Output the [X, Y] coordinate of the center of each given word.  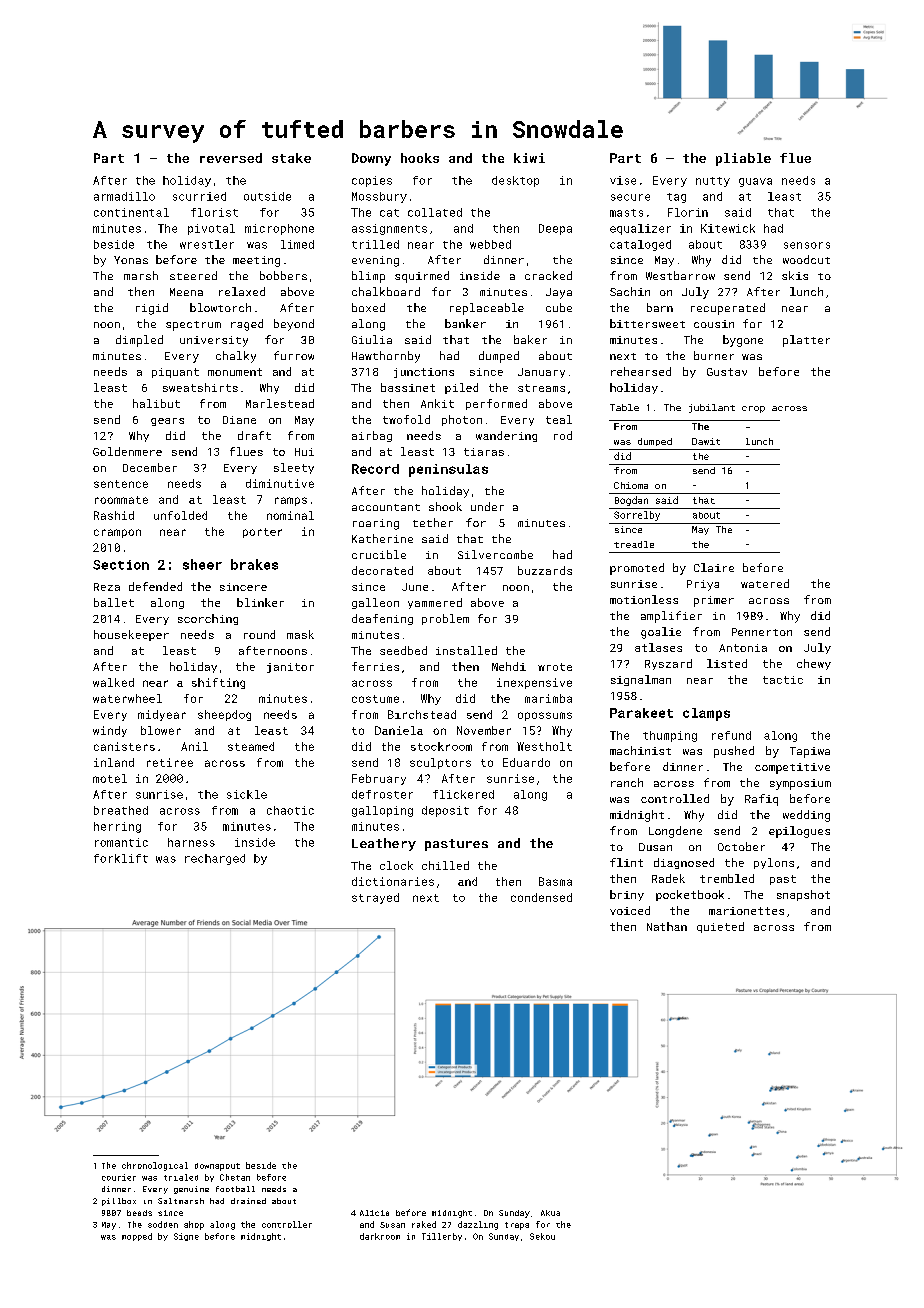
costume [375, 699]
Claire [714, 567]
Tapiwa [810, 752]
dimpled [139, 341]
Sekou [542, 1236]
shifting [218, 683]
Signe [186, 1237]
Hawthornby [386, 357]
